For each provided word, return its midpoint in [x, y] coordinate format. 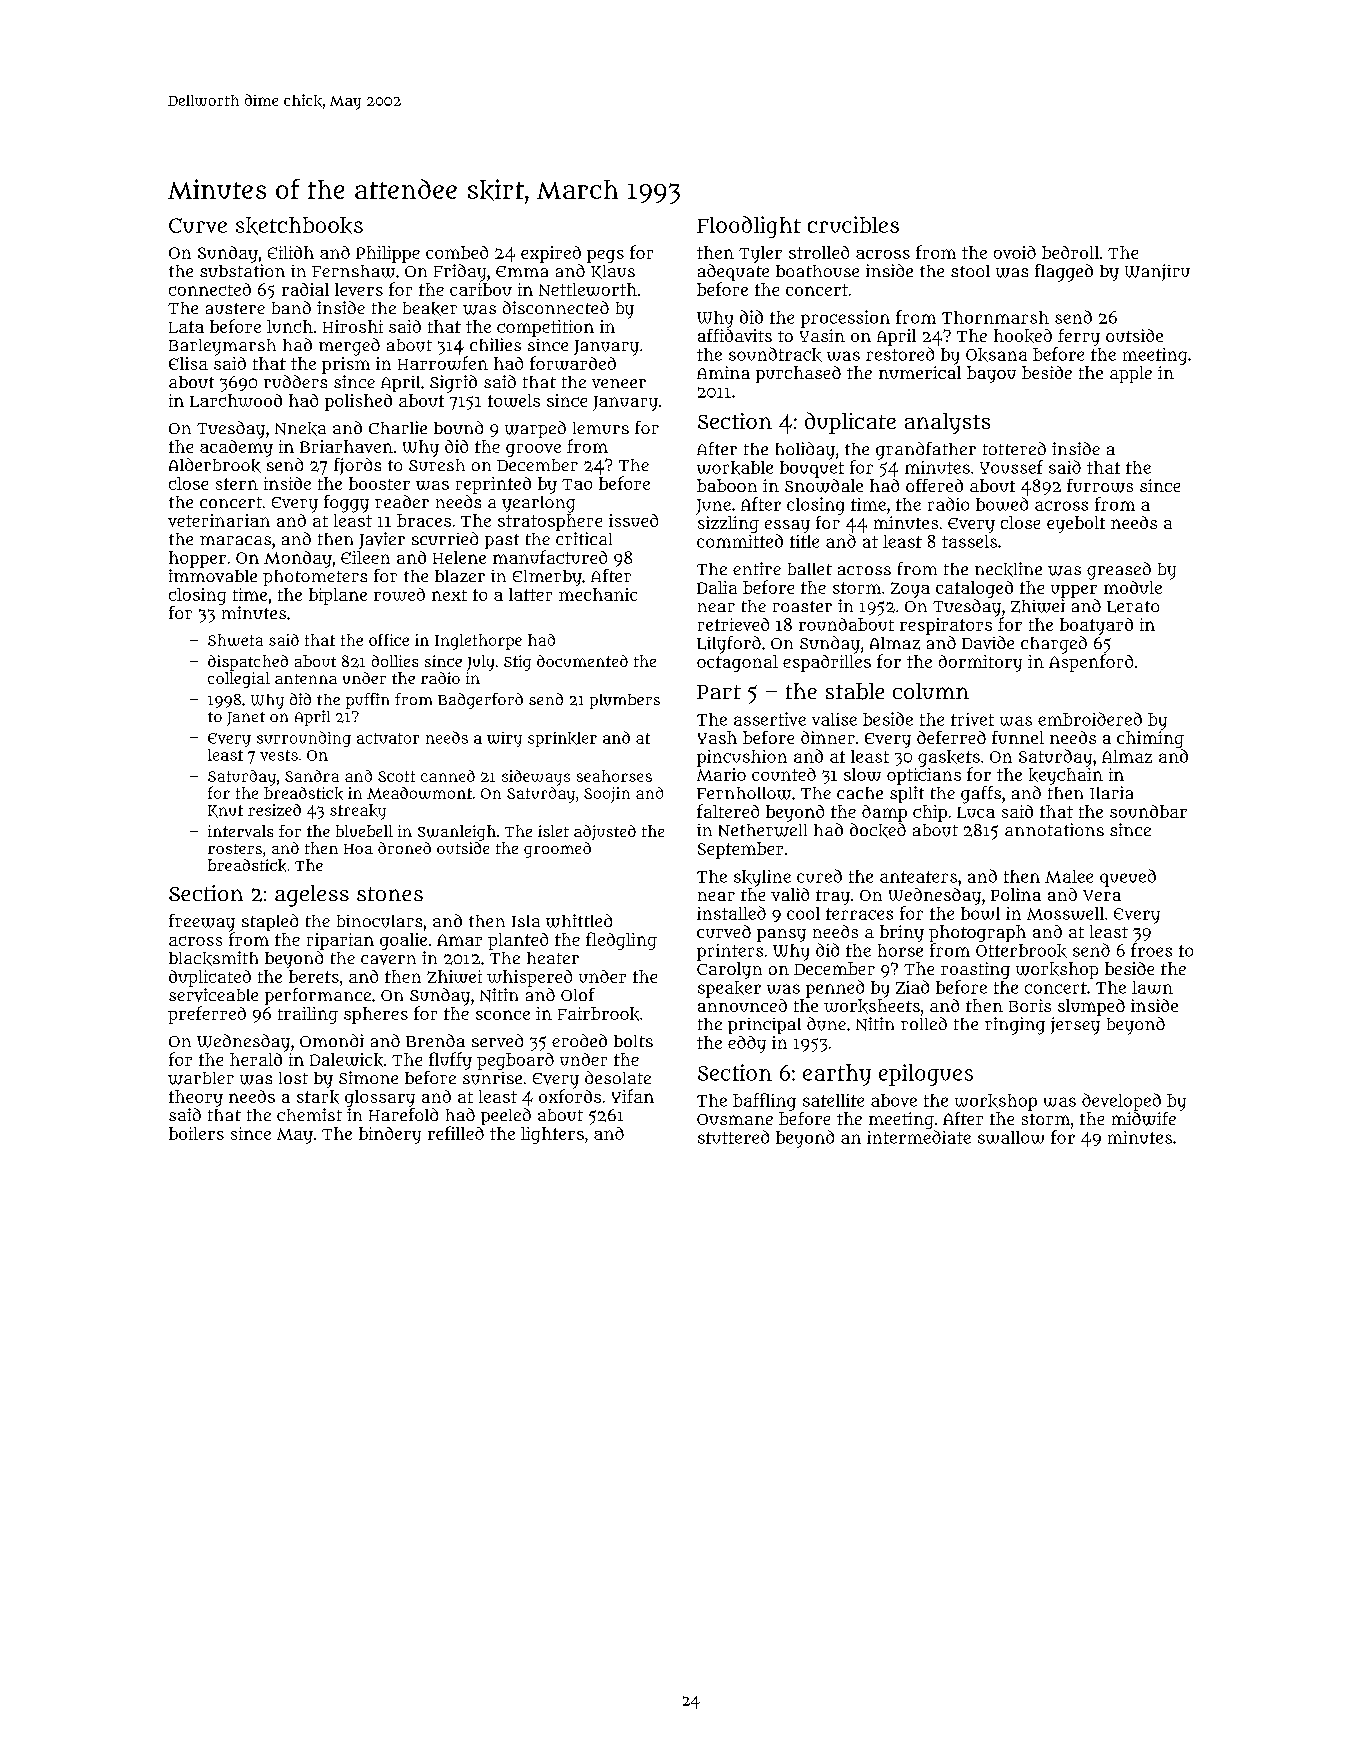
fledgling [621, 941]
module [1133, 587]
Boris [1030, 1005]
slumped [1091, 1007]
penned [835, 989]
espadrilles [827, 663]
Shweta [235, 640]
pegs [605, 256]
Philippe [388, 254]
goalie [403, 941]
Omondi [332, 1040]
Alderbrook [215, 465]
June [713, 507]
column [931, 691]
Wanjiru [1157, 272]
